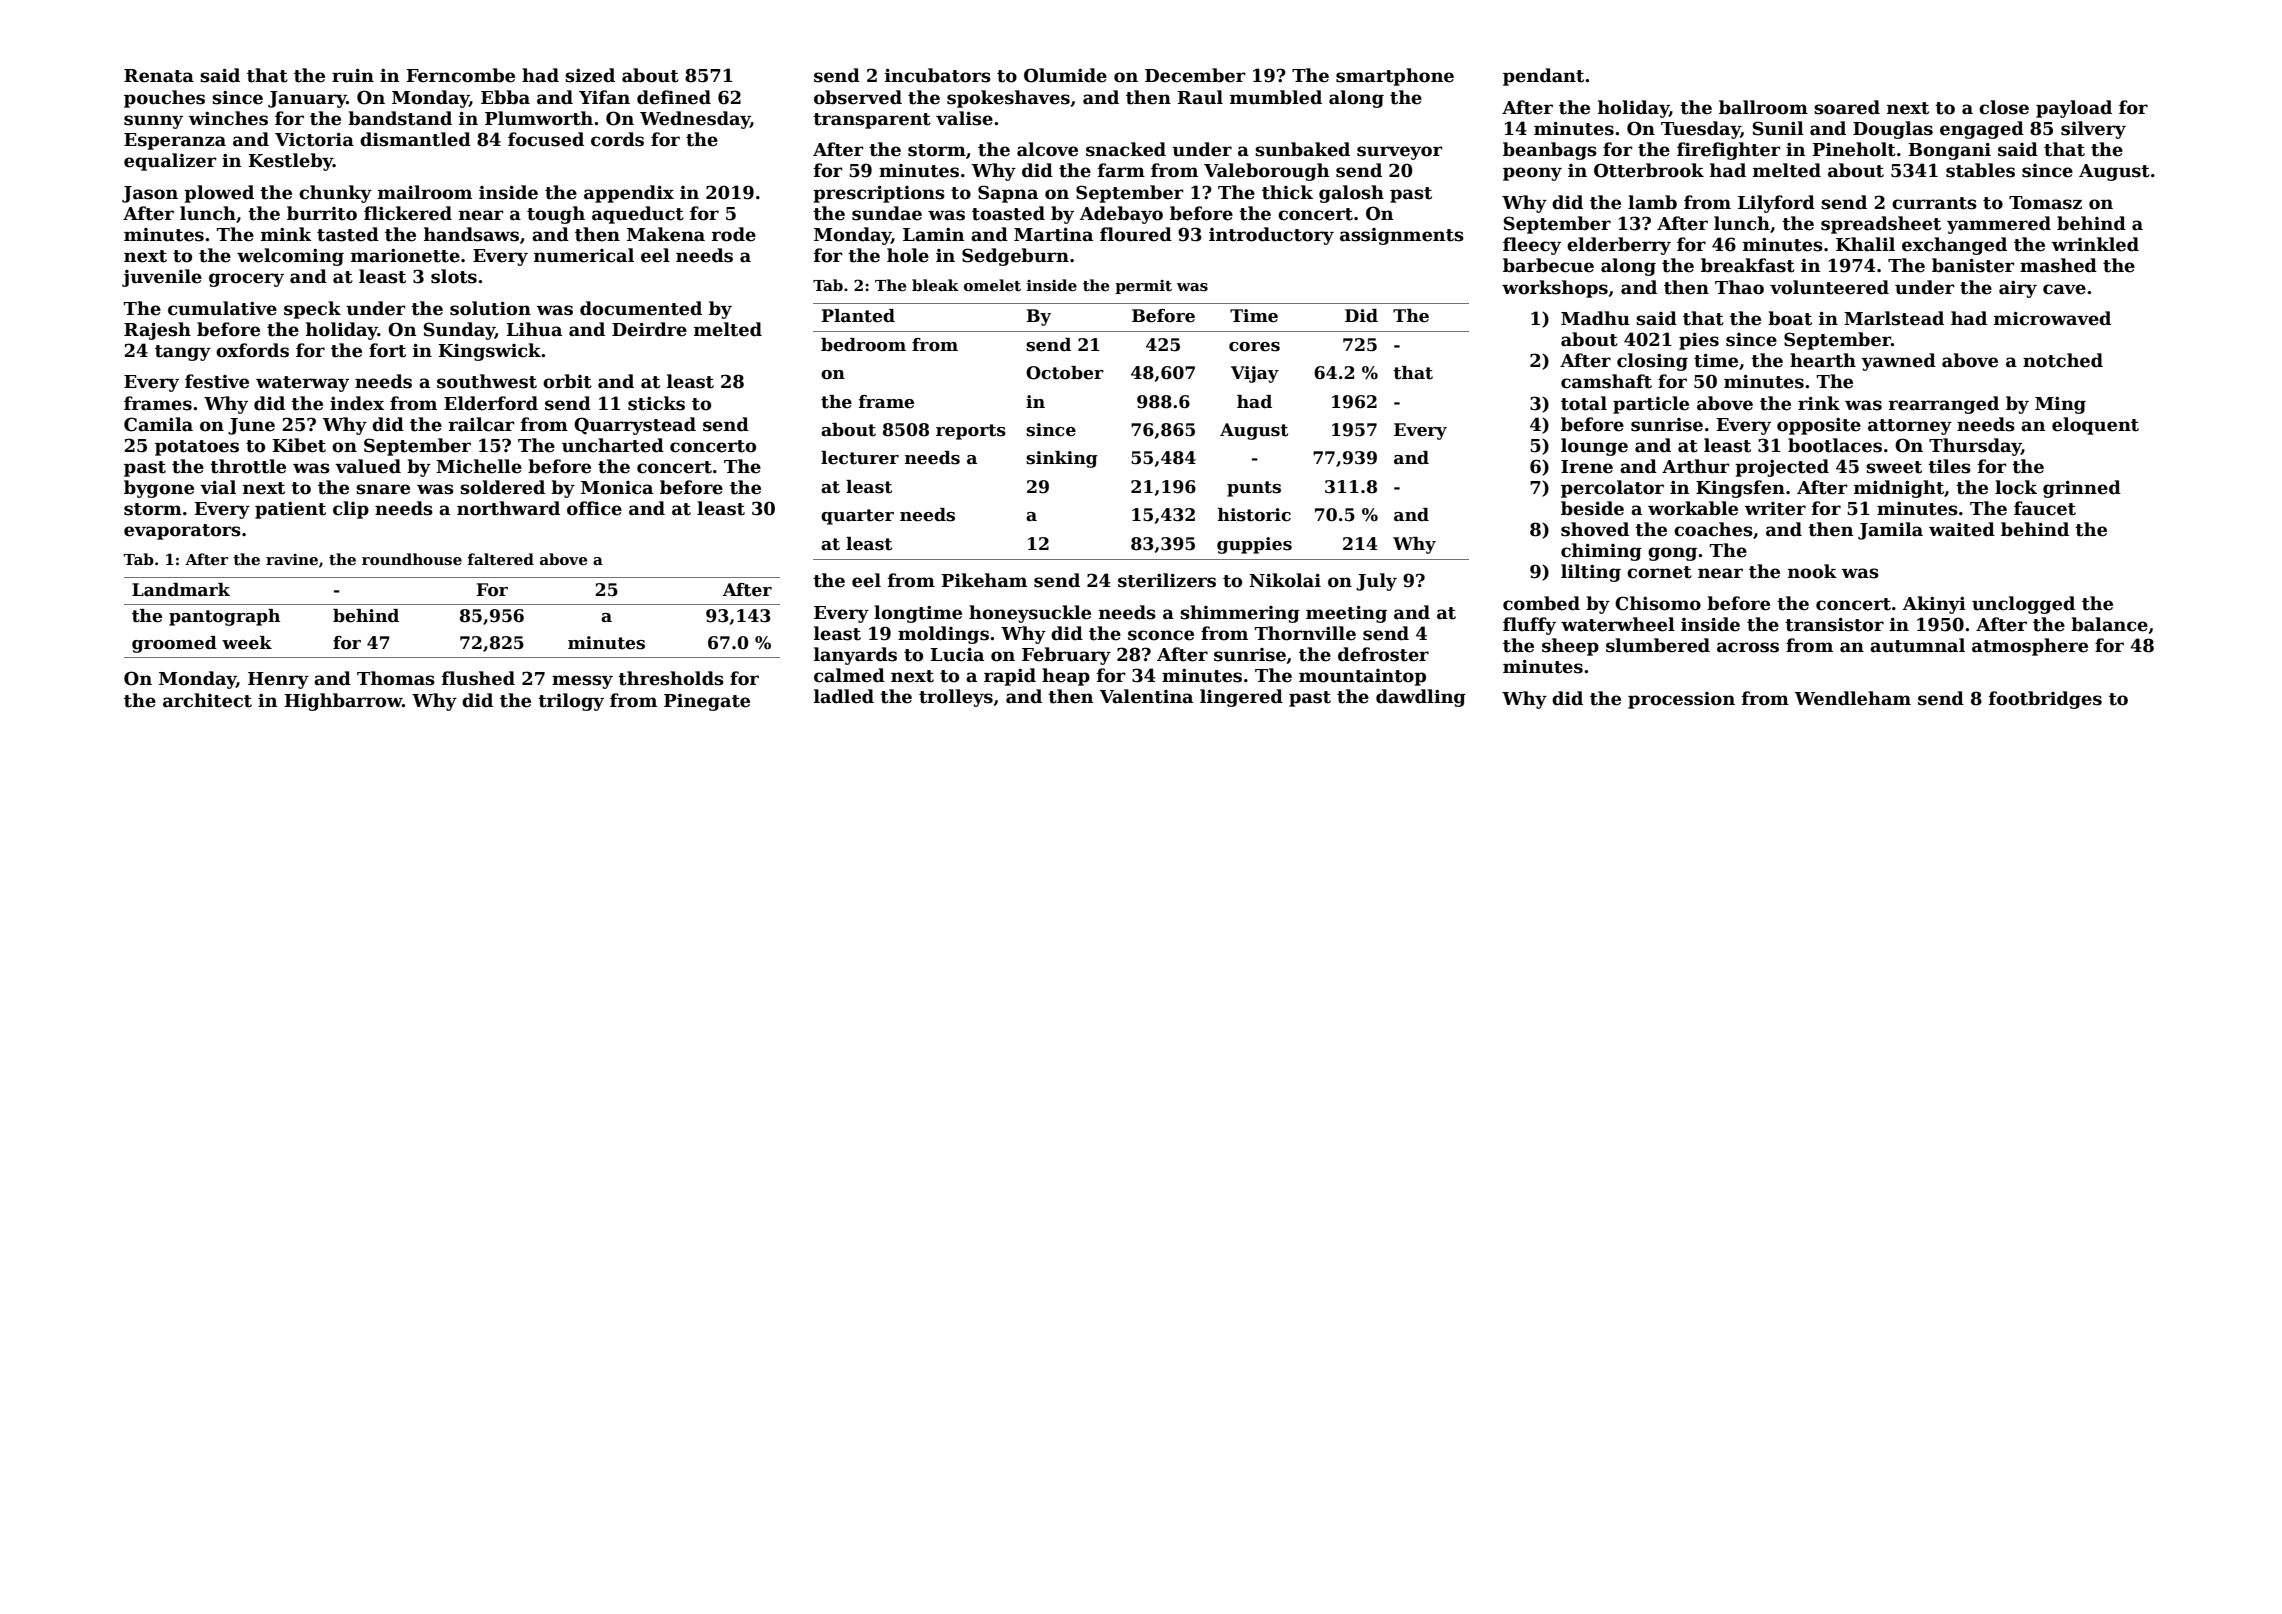 Image resolution: width=2282 pixels, height=1614 pixels. Describe the element at coordinates (938, 75) in the screenshot. I see `incubators` at that location.
